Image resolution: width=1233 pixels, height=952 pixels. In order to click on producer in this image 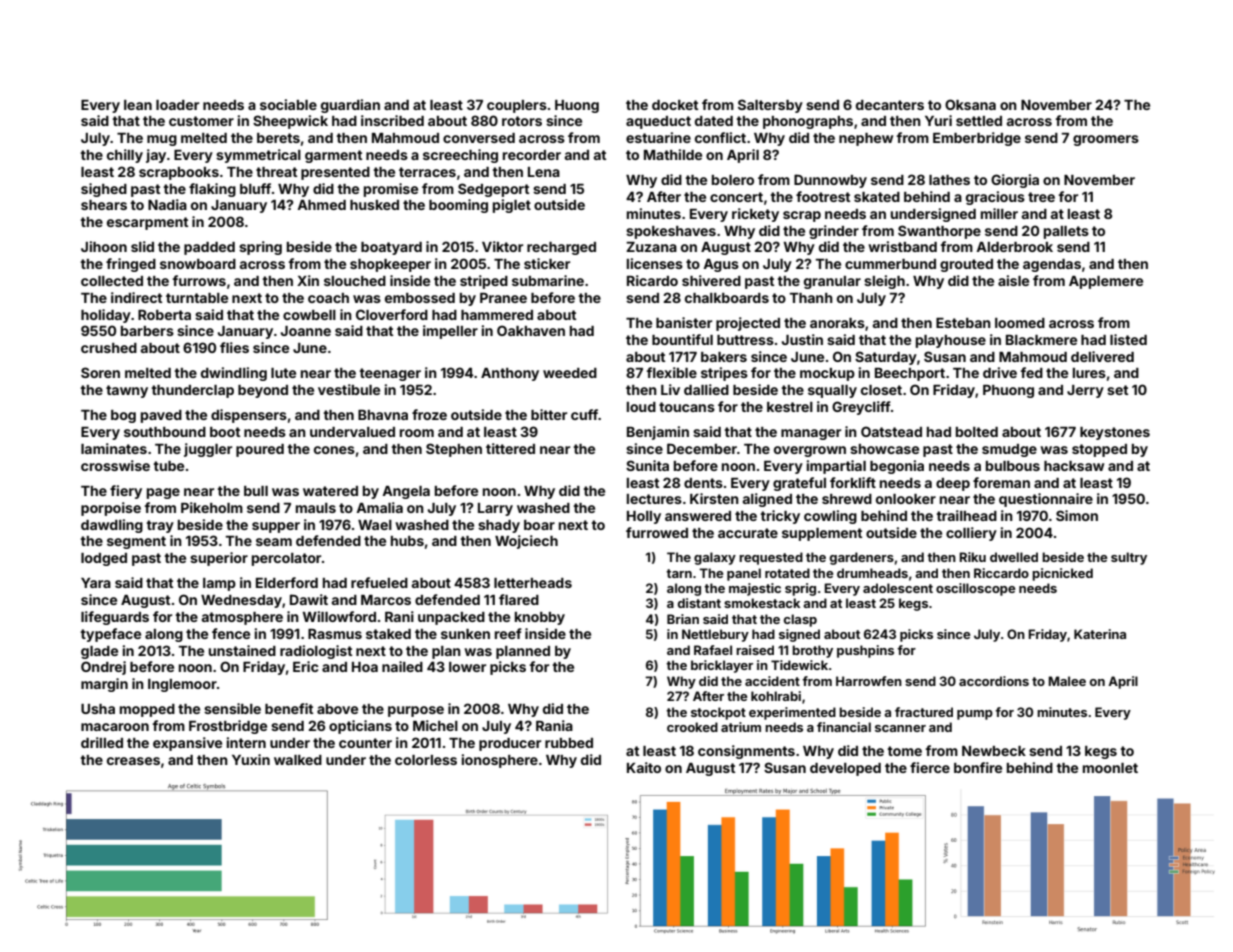, I will do `click(510, 744)`.
